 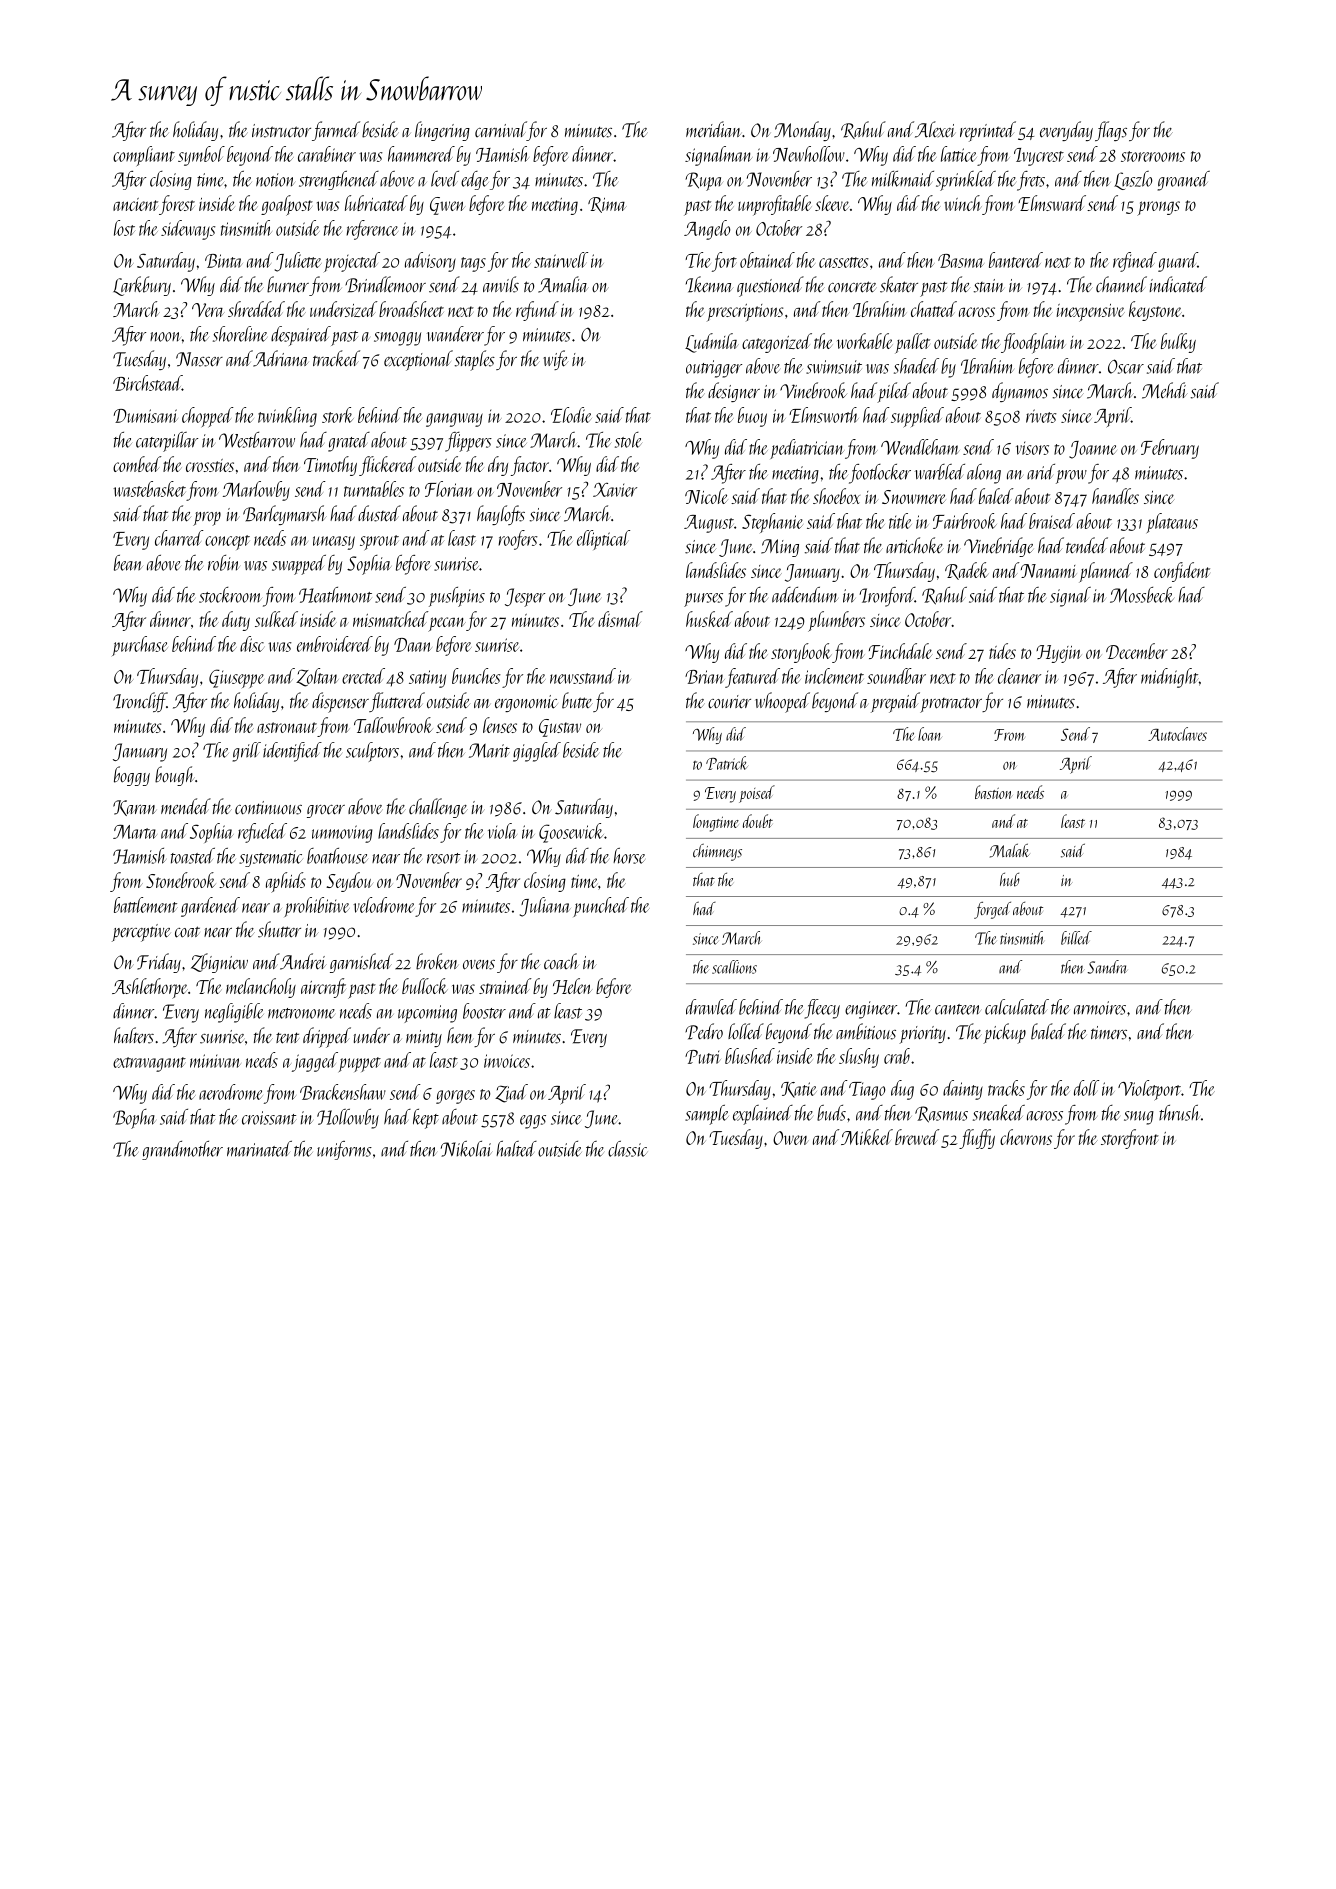 I want to click on Alexei, so click(x=935, y=129).
